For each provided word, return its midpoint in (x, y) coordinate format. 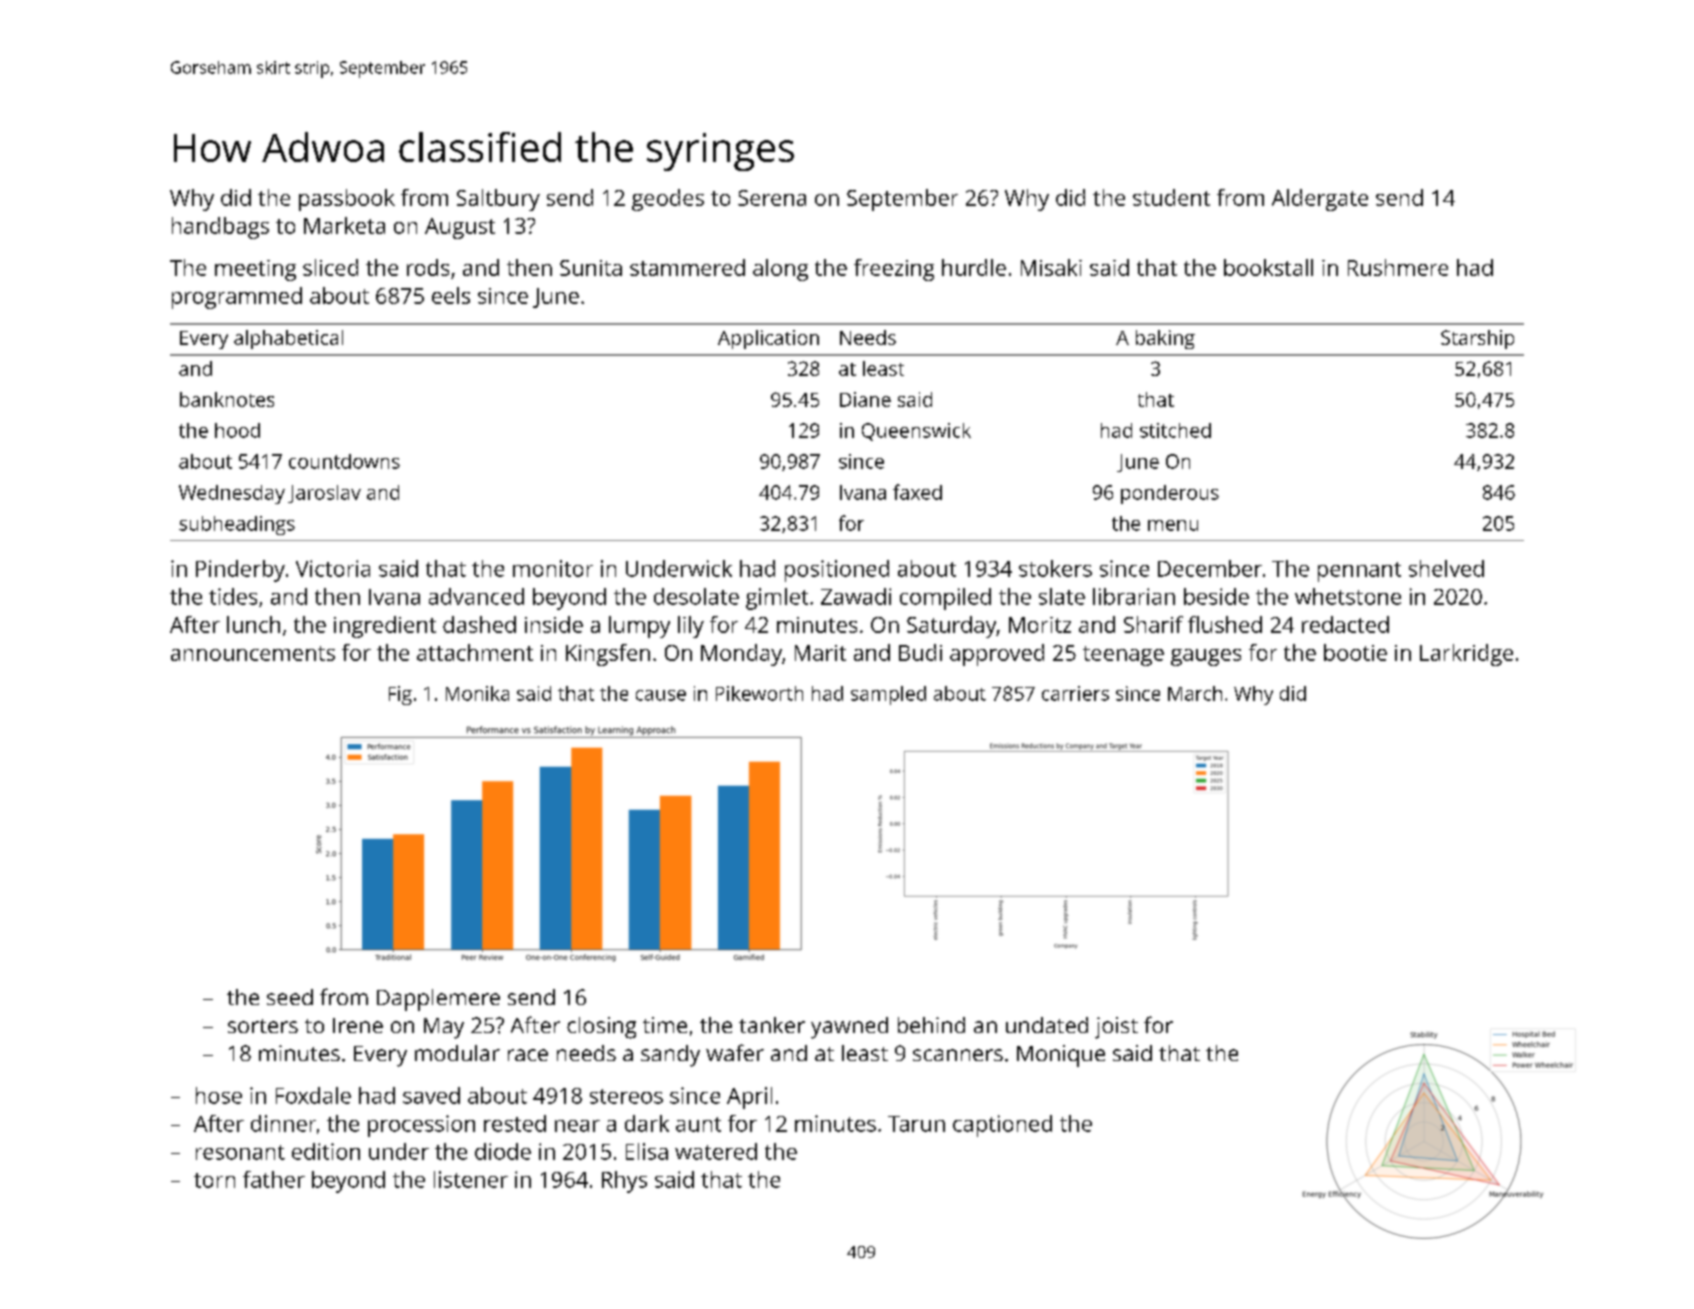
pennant (1359, 572)
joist (1116, 1028)
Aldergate (1320, 200)
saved (431, 1095)
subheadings (237, 525)
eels (451, 295)
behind (931, 1025)
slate (1062, 596)
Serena (772, 198)
